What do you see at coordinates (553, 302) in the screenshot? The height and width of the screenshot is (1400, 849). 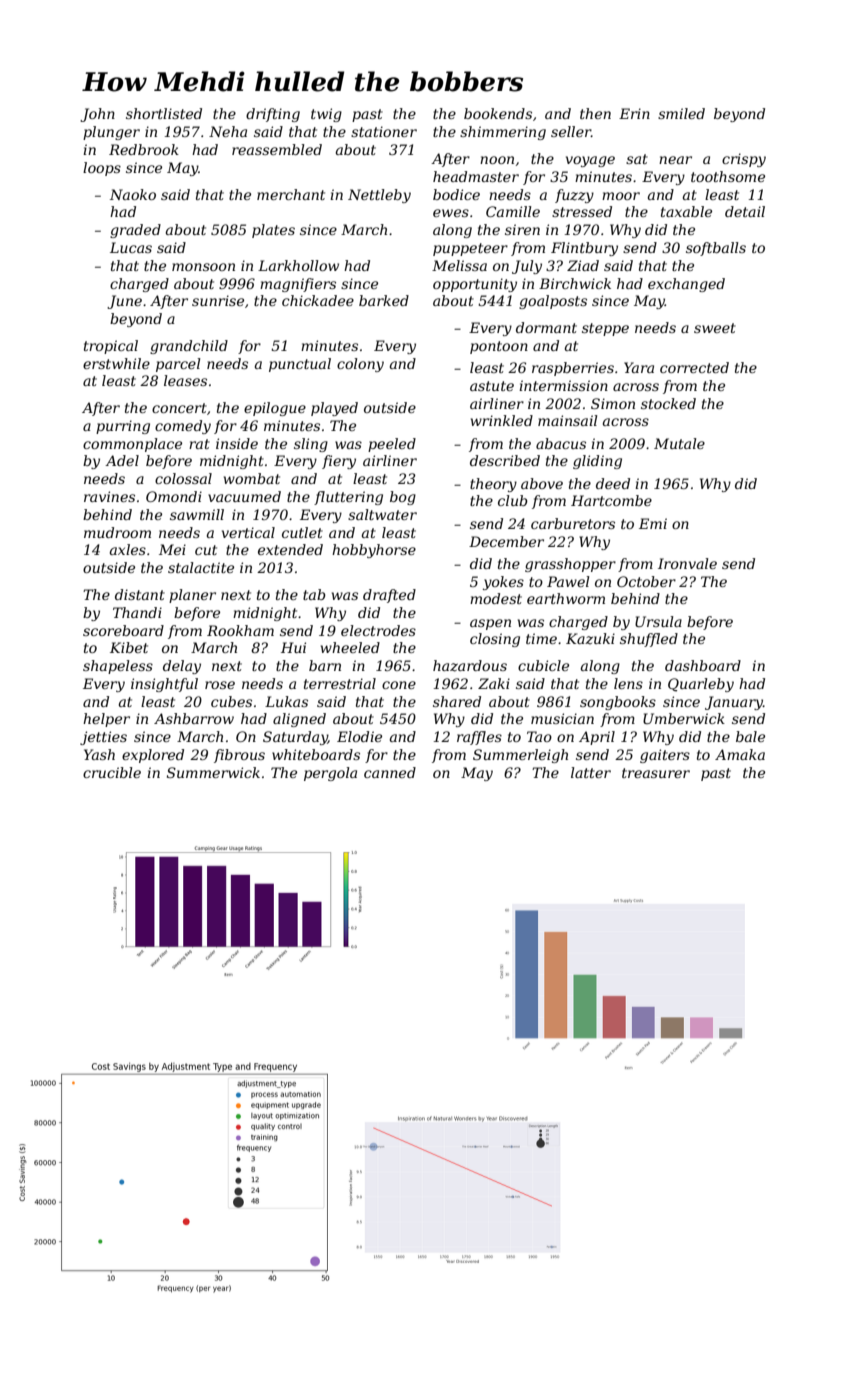 I see `goalposts` at bounding box center [553, 302].
